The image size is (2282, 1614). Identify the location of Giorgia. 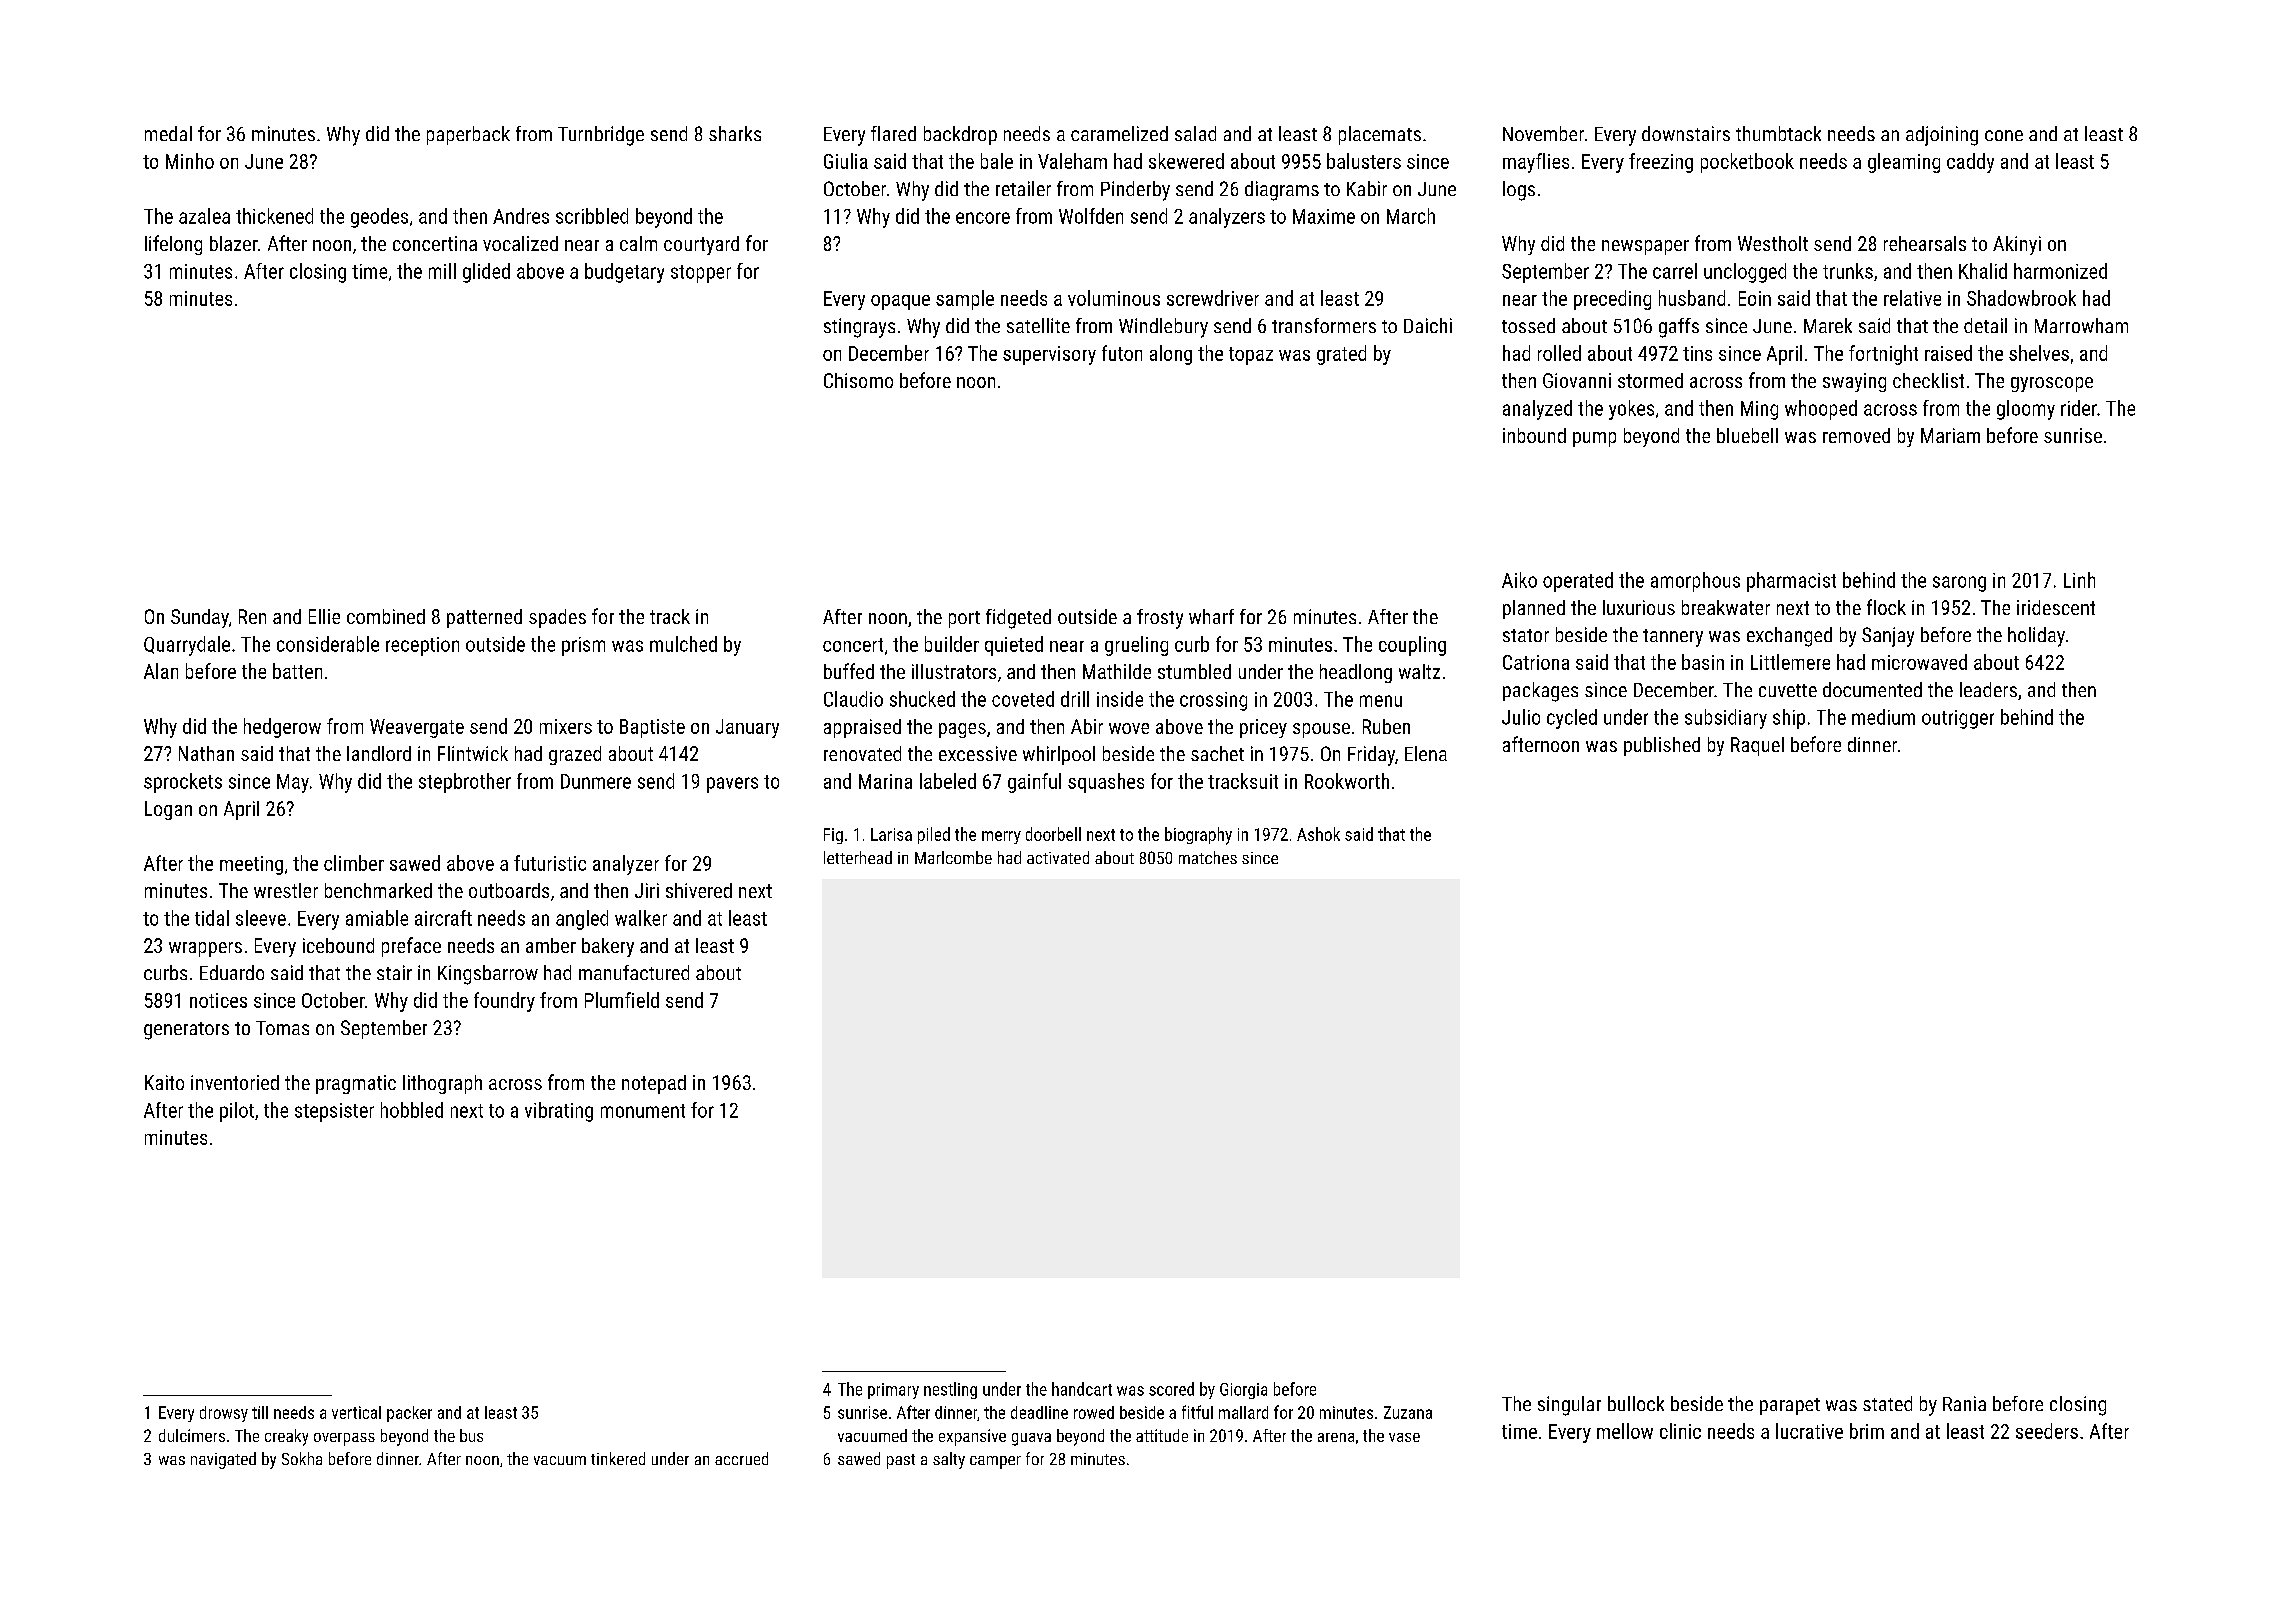
(1243, 1391).
